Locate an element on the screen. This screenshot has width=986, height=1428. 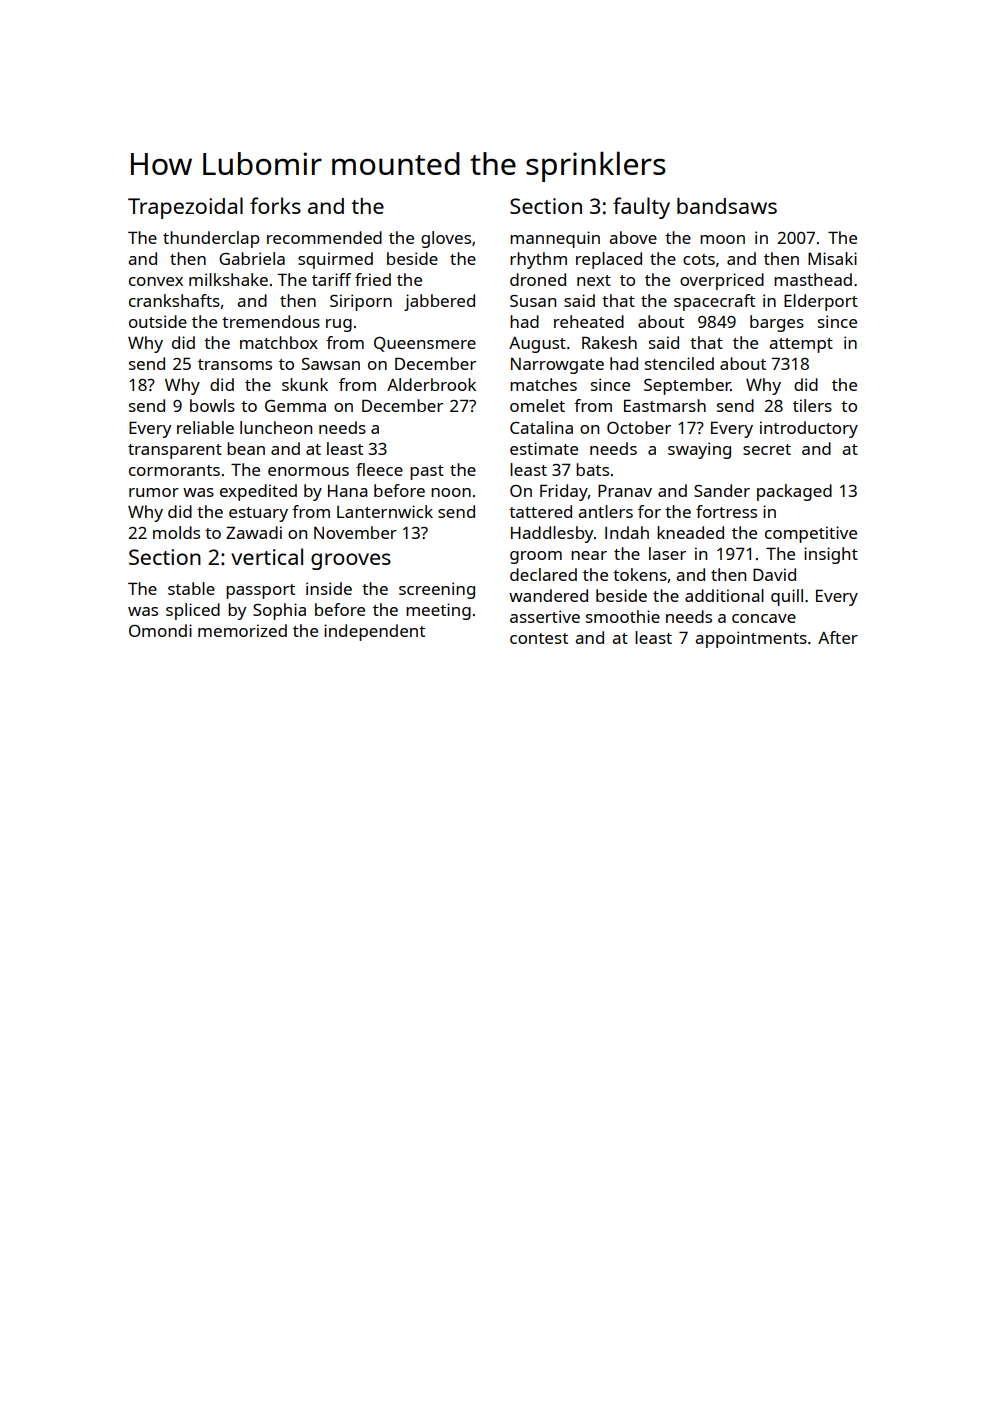
gloves is located at coordinates (446, 239).
